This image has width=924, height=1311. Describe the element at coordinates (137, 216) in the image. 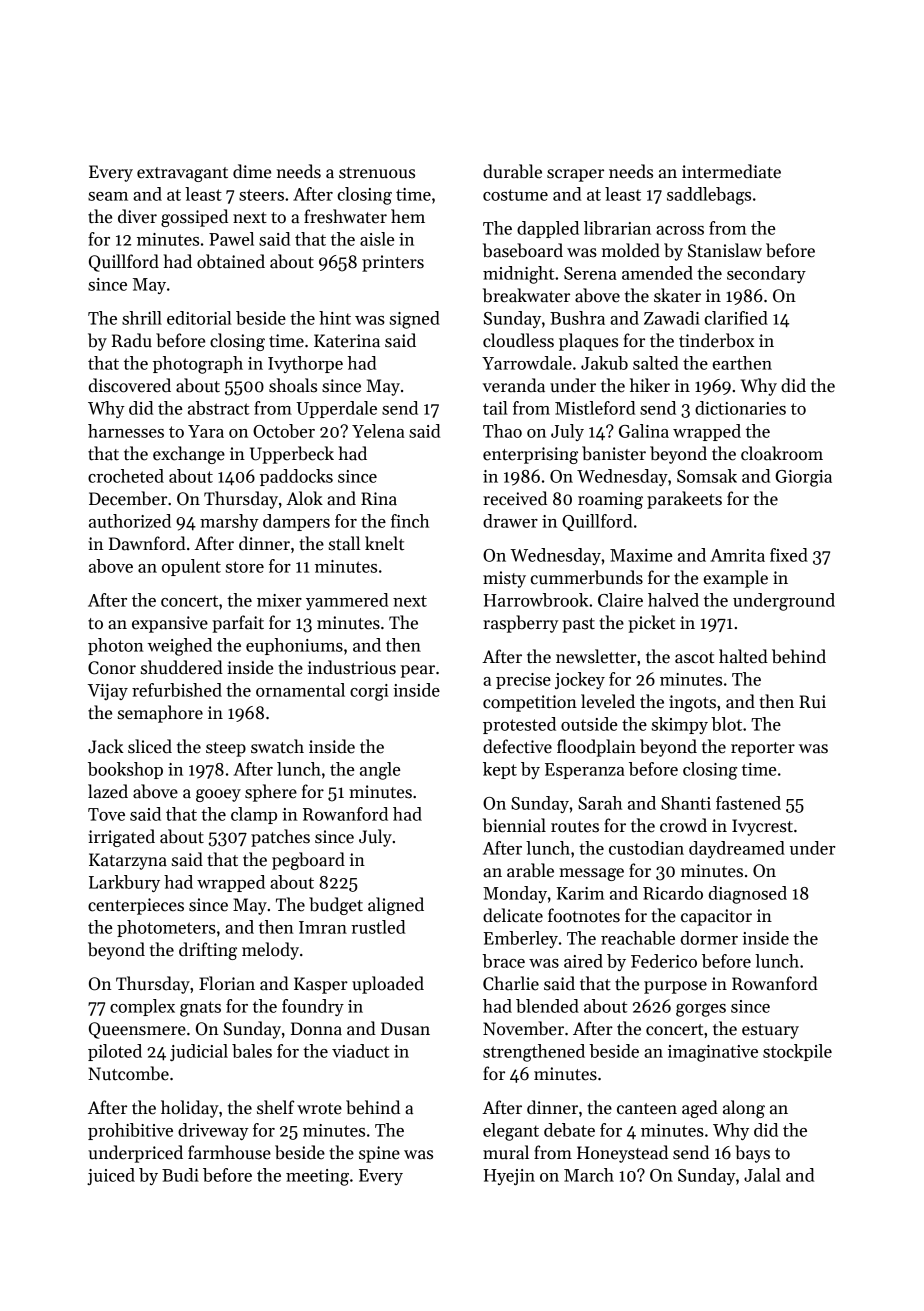

I see `diver` at that location.
